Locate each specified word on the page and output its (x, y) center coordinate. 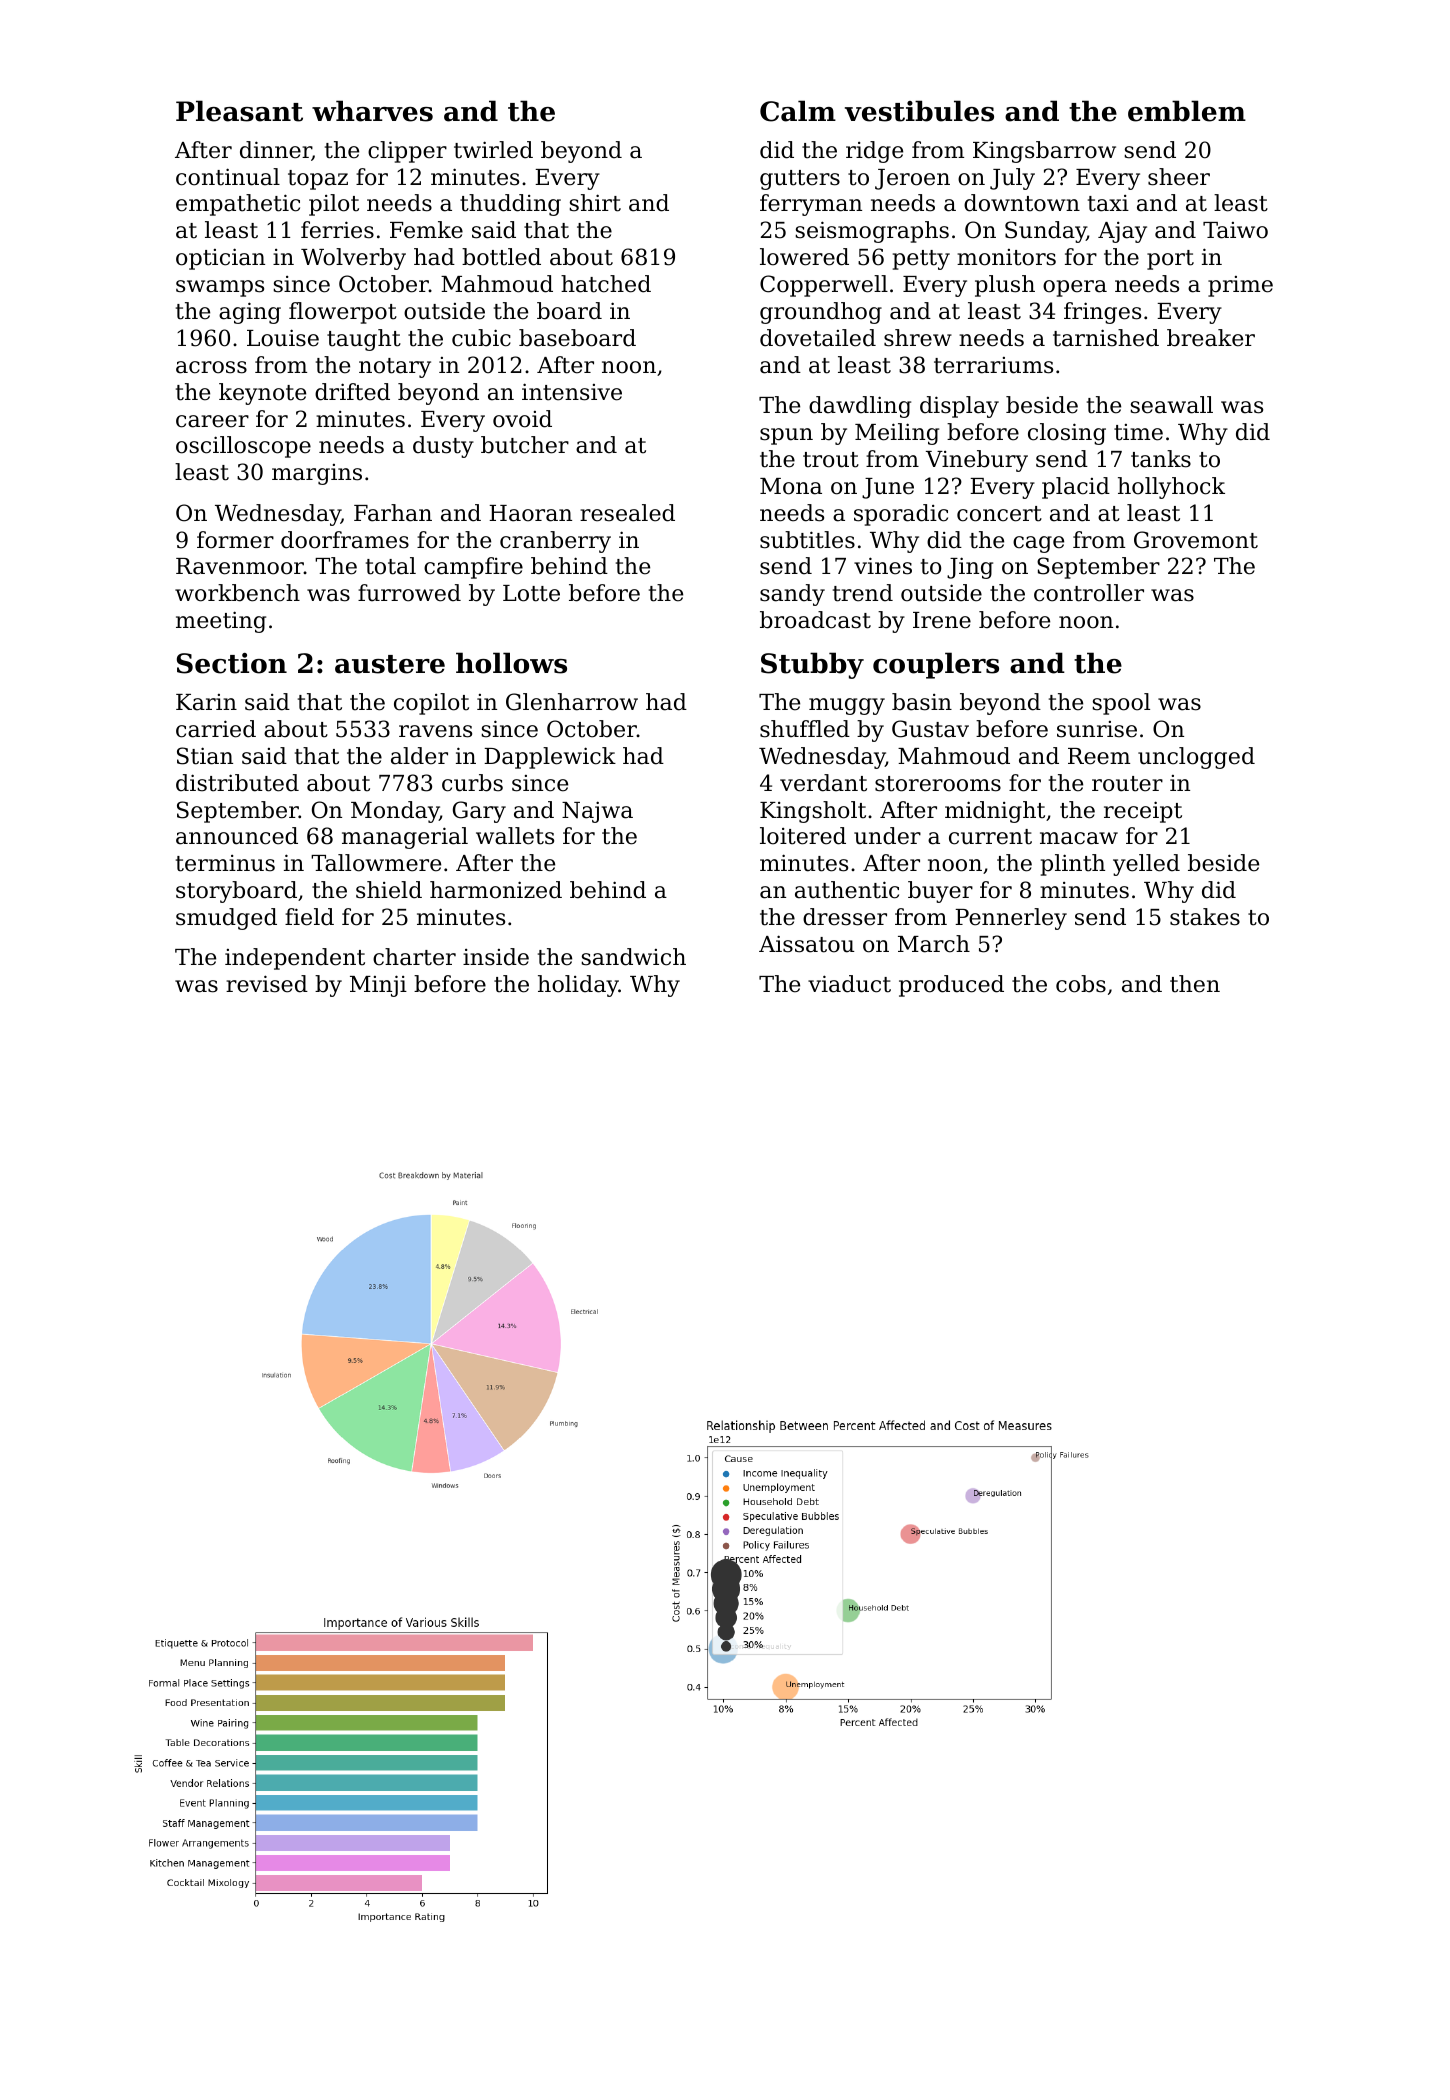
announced (237, 836)
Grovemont (1196, 540)
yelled (1146, 865)
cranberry (555, 542)
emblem (1187, 111)
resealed (627, 513)
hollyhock (1171, 488)
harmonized (496, 890)
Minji (378, 986)
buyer (940, 892)
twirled (493, 150)
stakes (1205, 917)
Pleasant (239, 111)
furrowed (409, 593)
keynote (262, 394)
